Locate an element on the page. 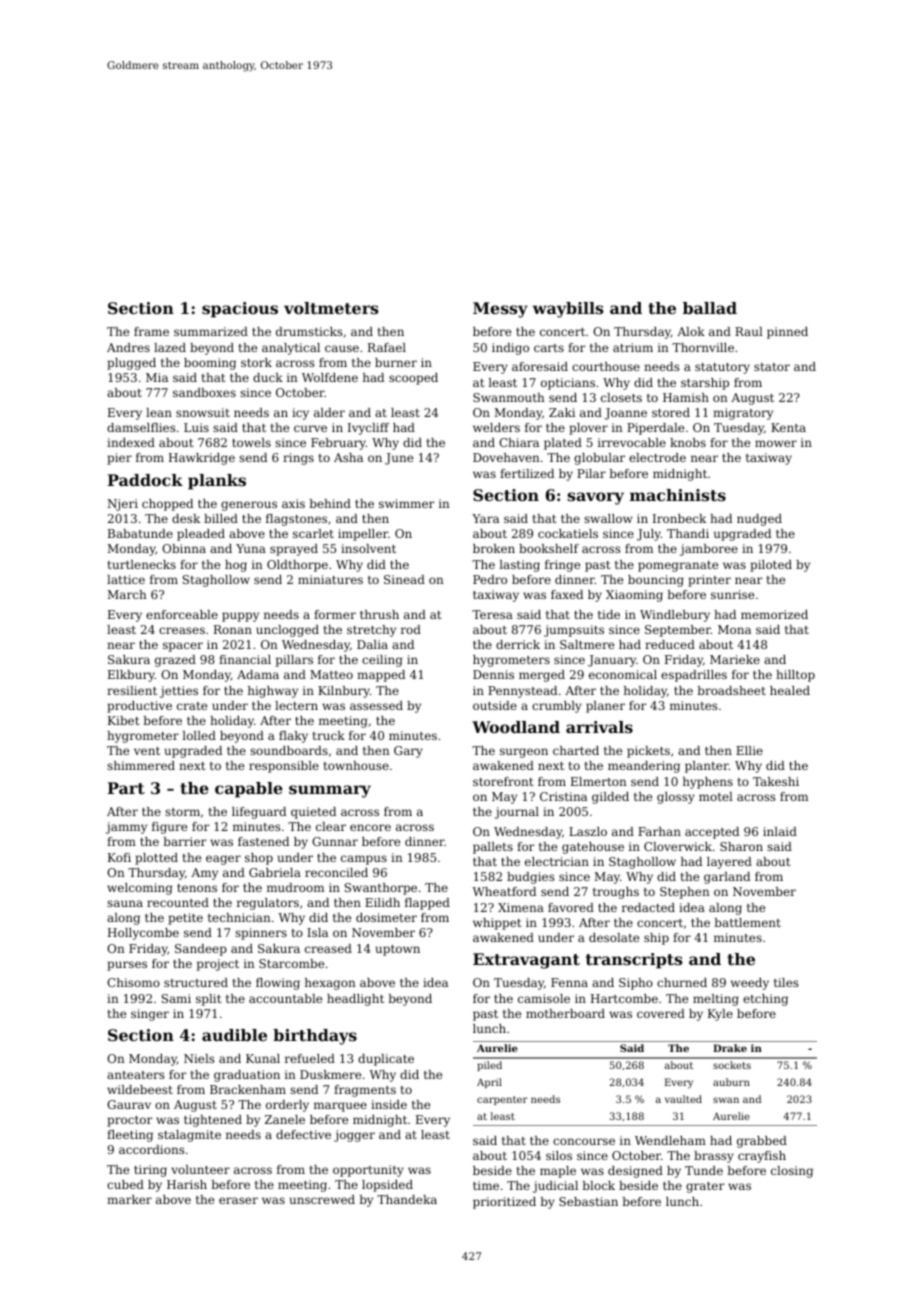 Image resolution: width=924 pixels, height=1308 pixels. Messy is located at coordinates (500, 310).
